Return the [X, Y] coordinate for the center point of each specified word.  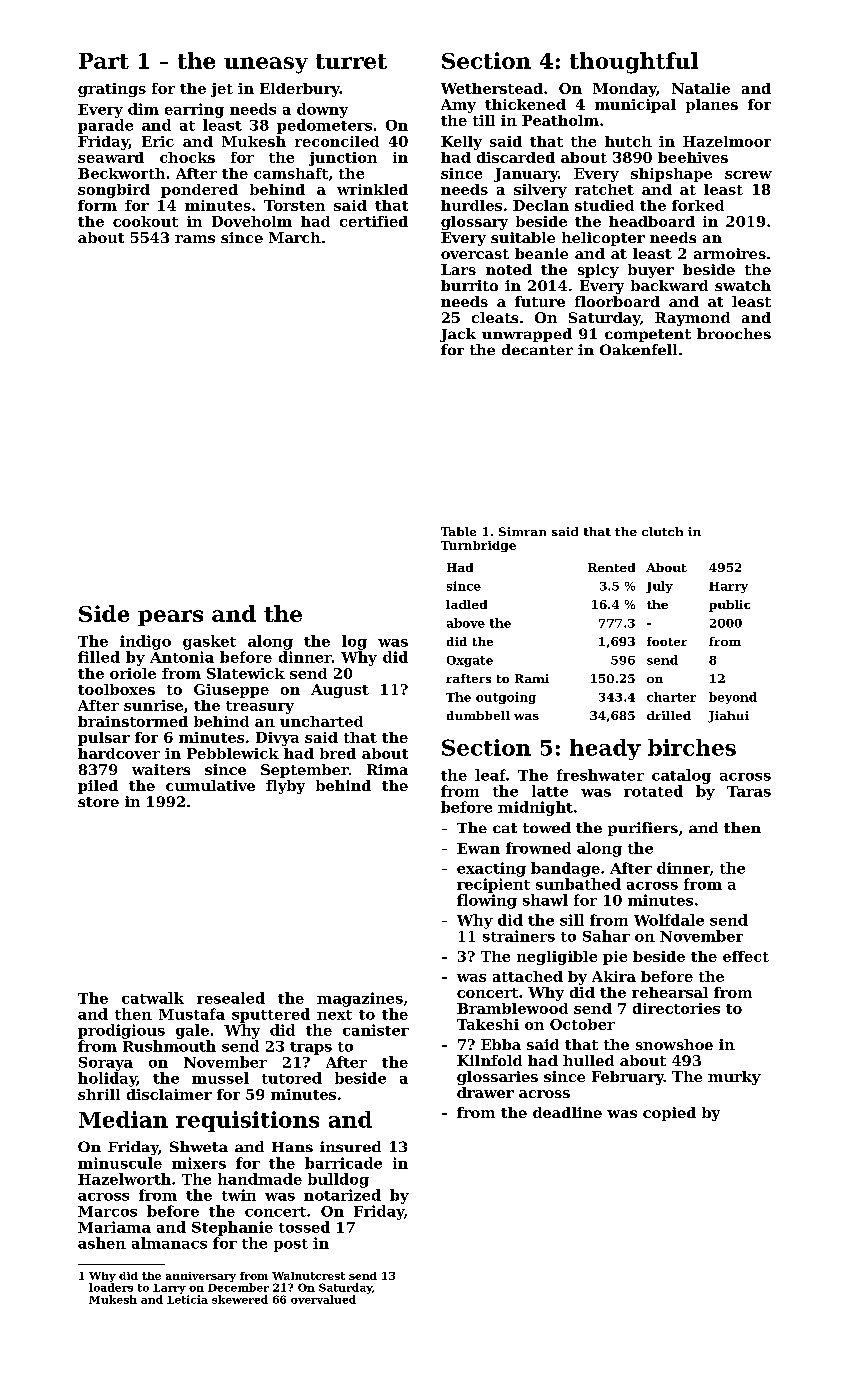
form [97, 205]
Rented [611, 567]
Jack [458, 335]
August [340, 691]
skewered [240, 1299]
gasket [209, 642]
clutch [662, 531]
